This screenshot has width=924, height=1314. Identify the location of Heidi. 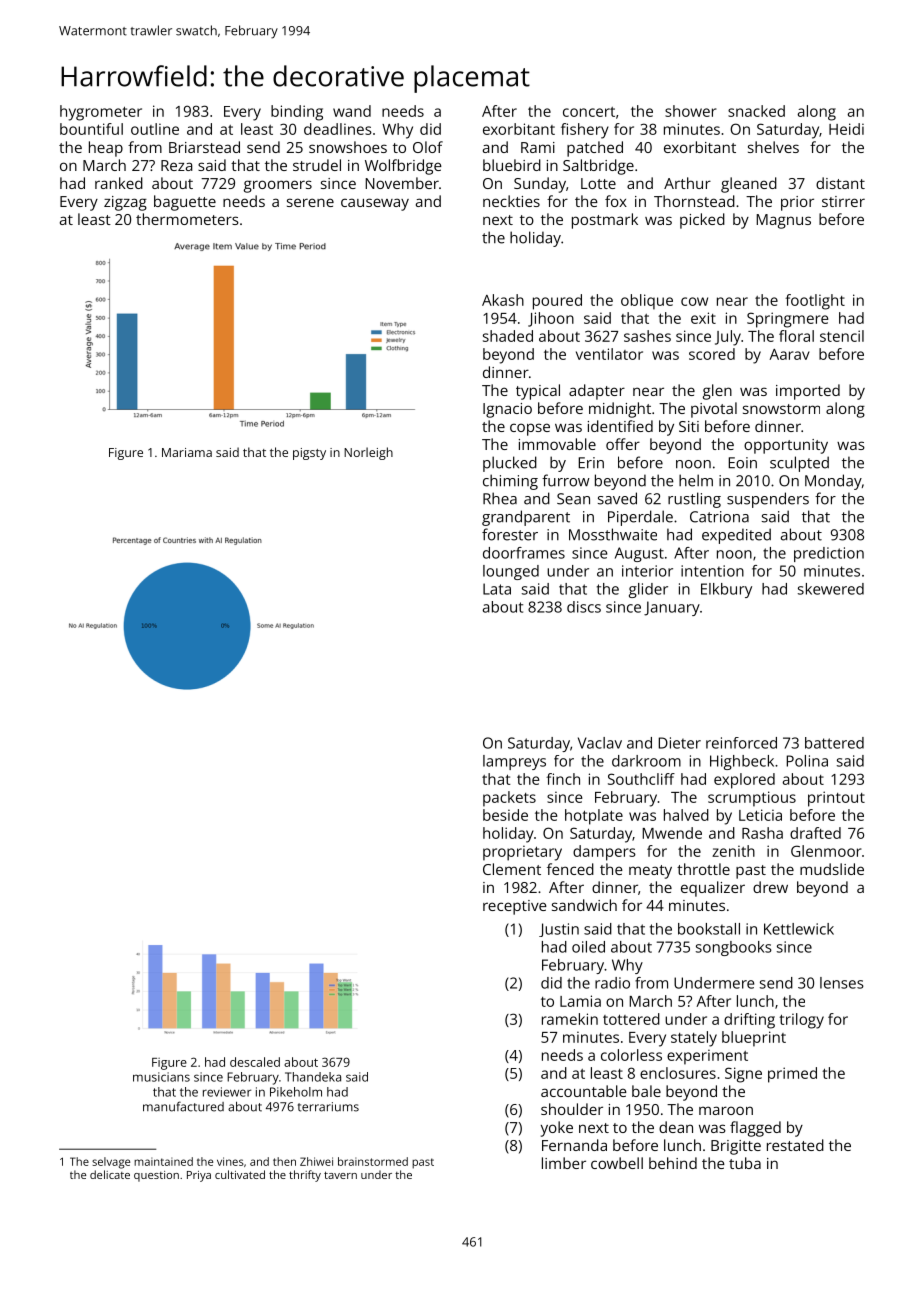
(846, 129).
